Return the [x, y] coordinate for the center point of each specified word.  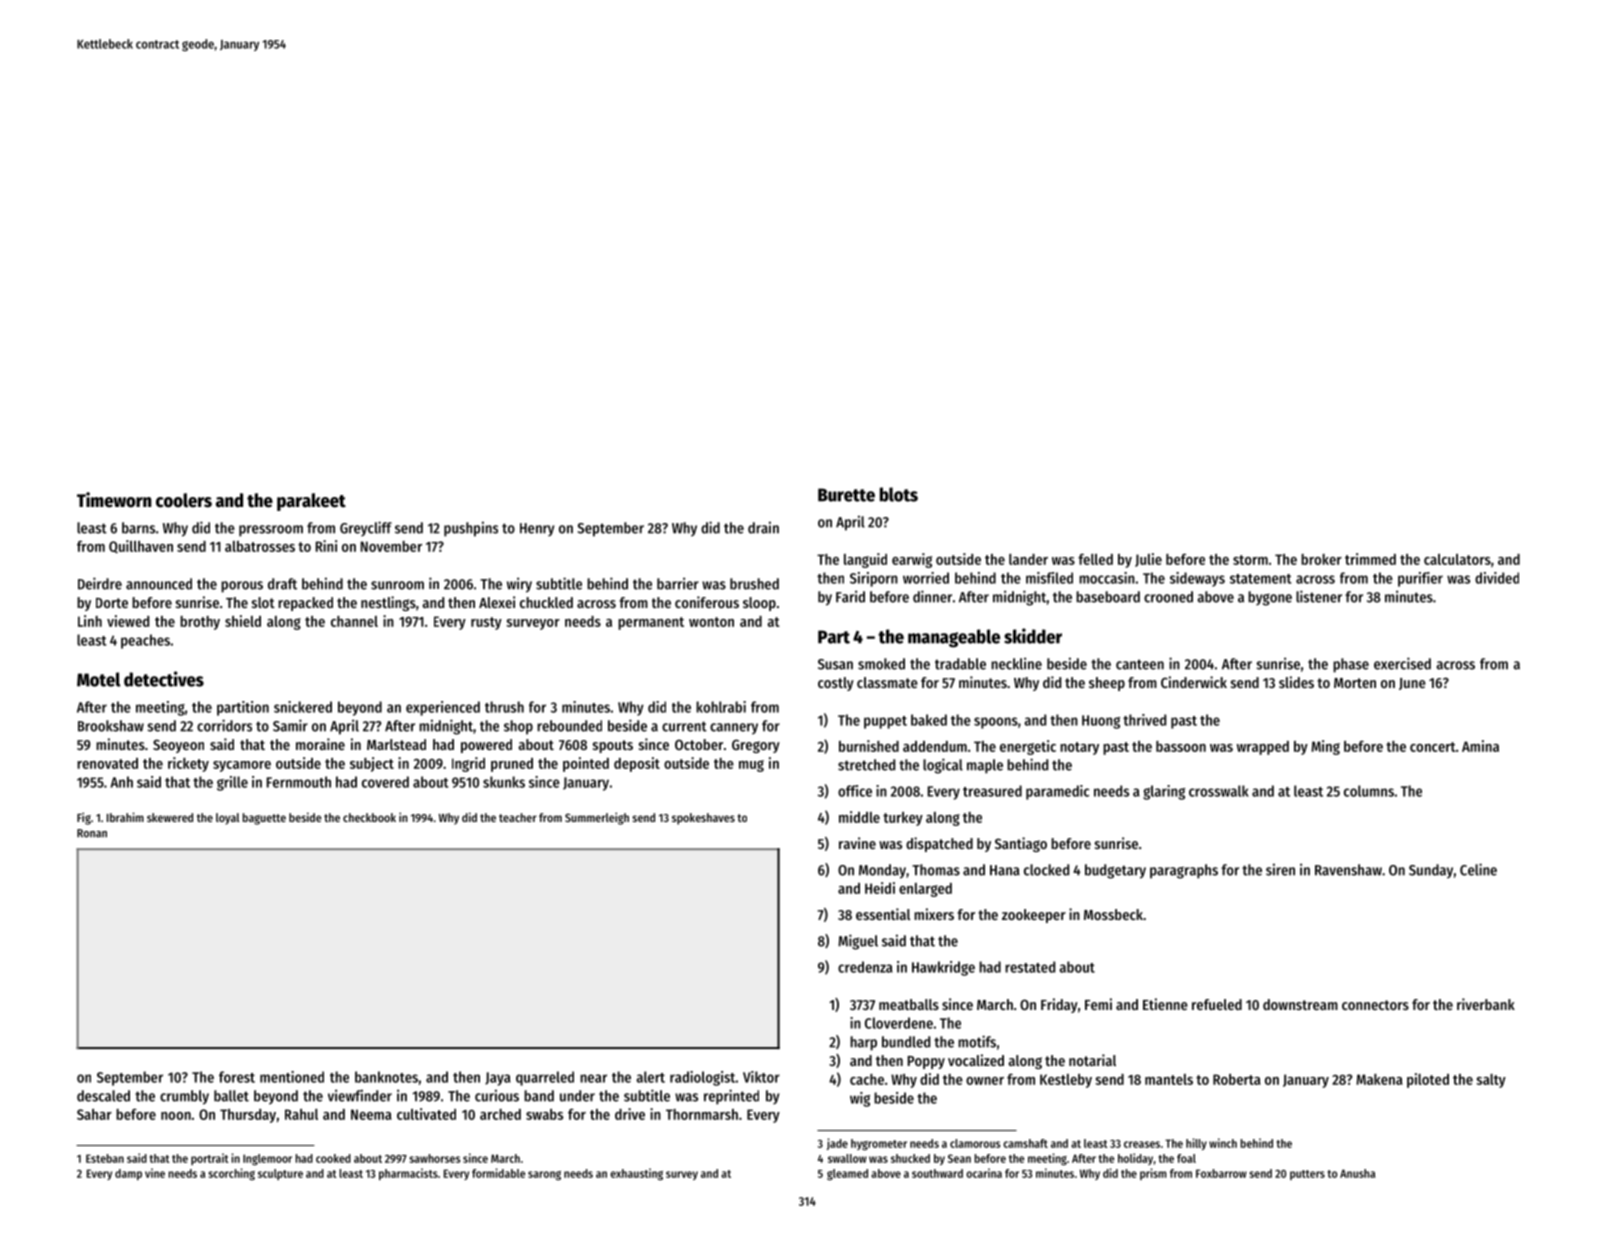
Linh [90, 621]
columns [1369, 791]
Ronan [92, 833]
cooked [333, 1158]
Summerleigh [597, 818]
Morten [1355, 683]
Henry [537, 529]
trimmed [1370, 559]
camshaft [1025, 1143]
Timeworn [114, 500]
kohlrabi [721, 707]
